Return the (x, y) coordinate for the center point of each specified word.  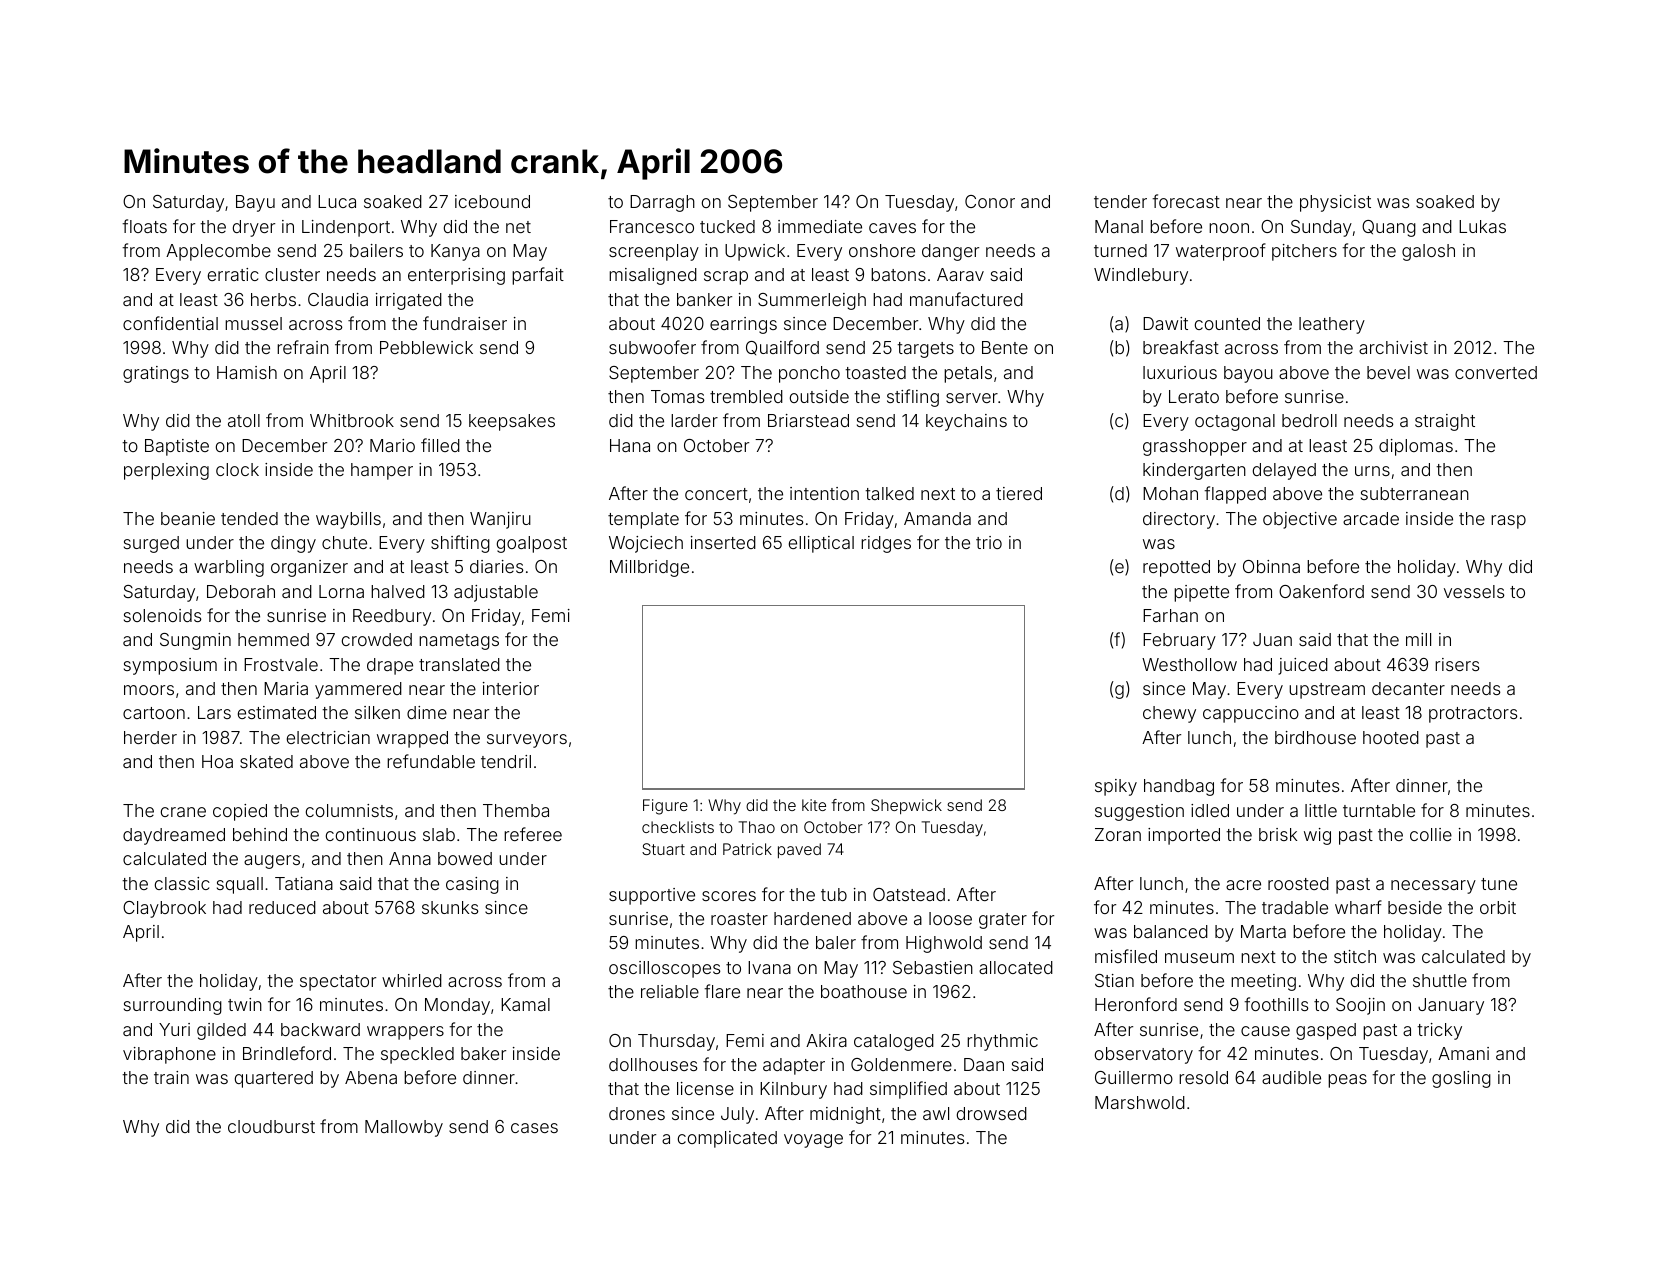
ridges (886, 544)
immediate (820, 226)
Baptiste (177, 447)
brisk (1278, 834)
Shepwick (906, 806)
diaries (496, 566)
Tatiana (304, 883)
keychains (966, 422)
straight (1445, 422)
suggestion (1139, 812)
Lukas (1482, 226)
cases (534, 1128)
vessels (1474, 591)
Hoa (217, 761)
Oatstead (909, 894)
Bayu (255, 203)
